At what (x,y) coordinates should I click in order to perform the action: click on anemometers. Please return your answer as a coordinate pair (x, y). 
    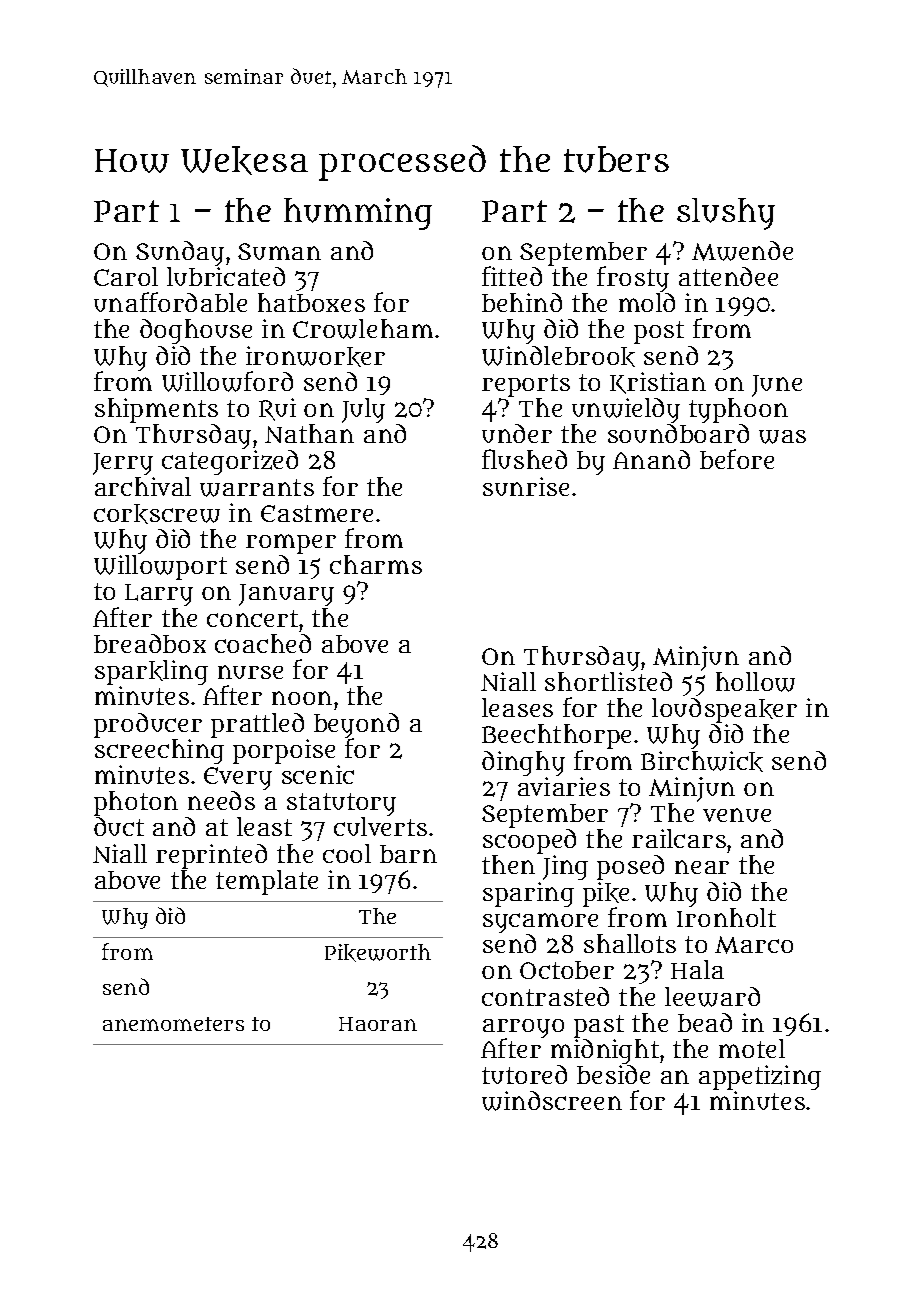
    Looking at the image, I should click on (173, 1024).
